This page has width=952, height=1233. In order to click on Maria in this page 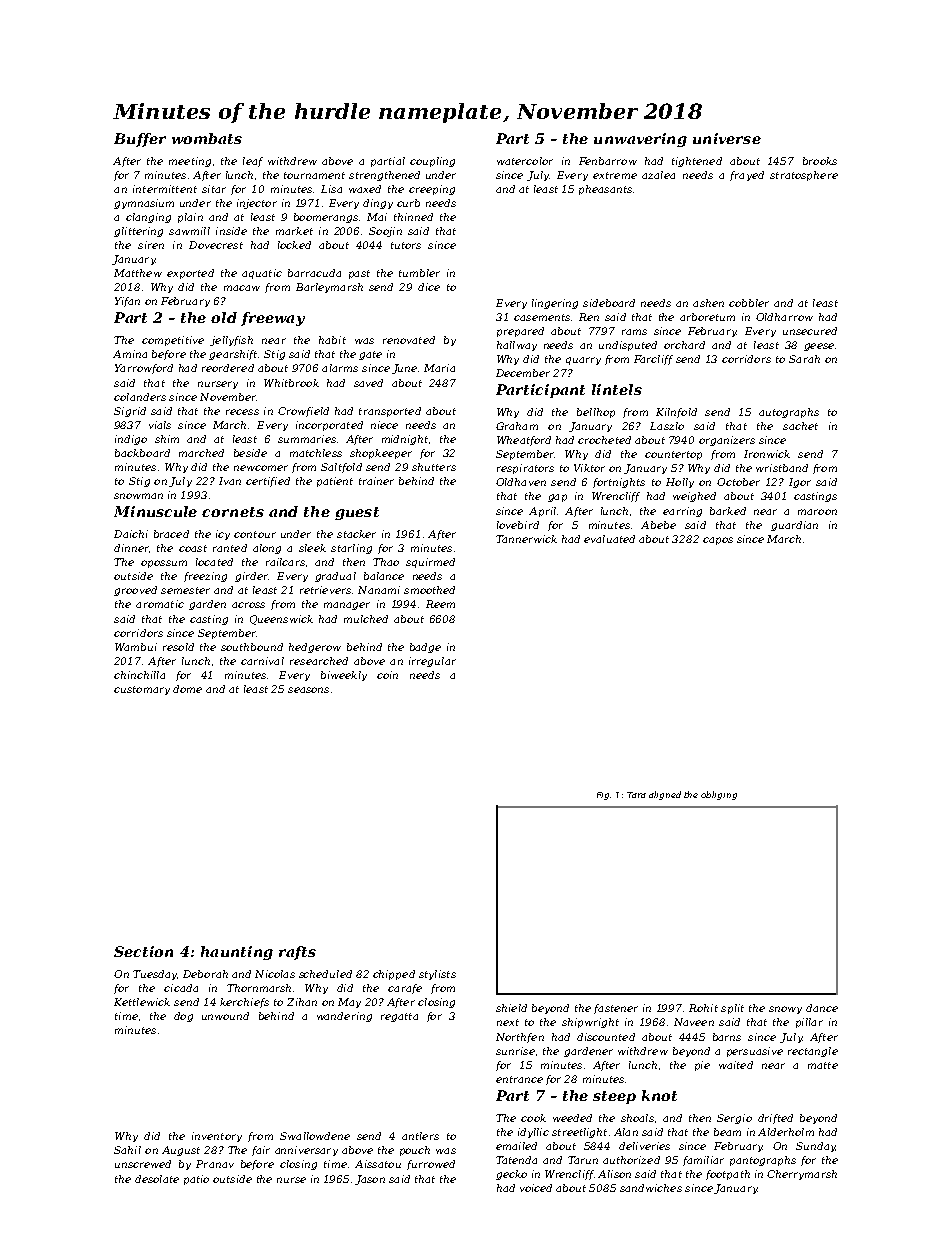, I will do `click(439, 368)`.
